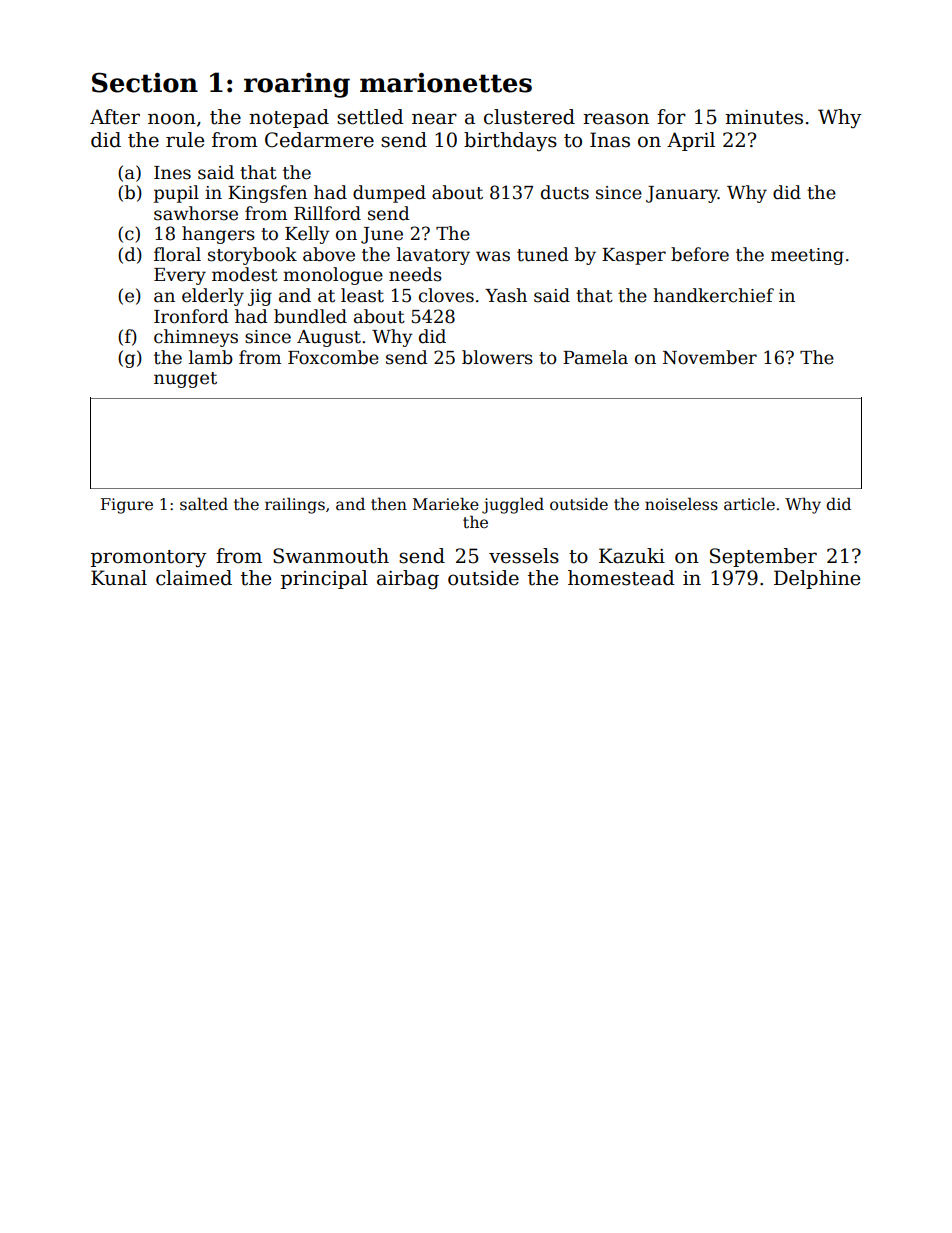 The image size is (952, 1233). What do you see at coordinates (817, 579) in the page?
I see `Delphine` at bounding box center [817, 579].
